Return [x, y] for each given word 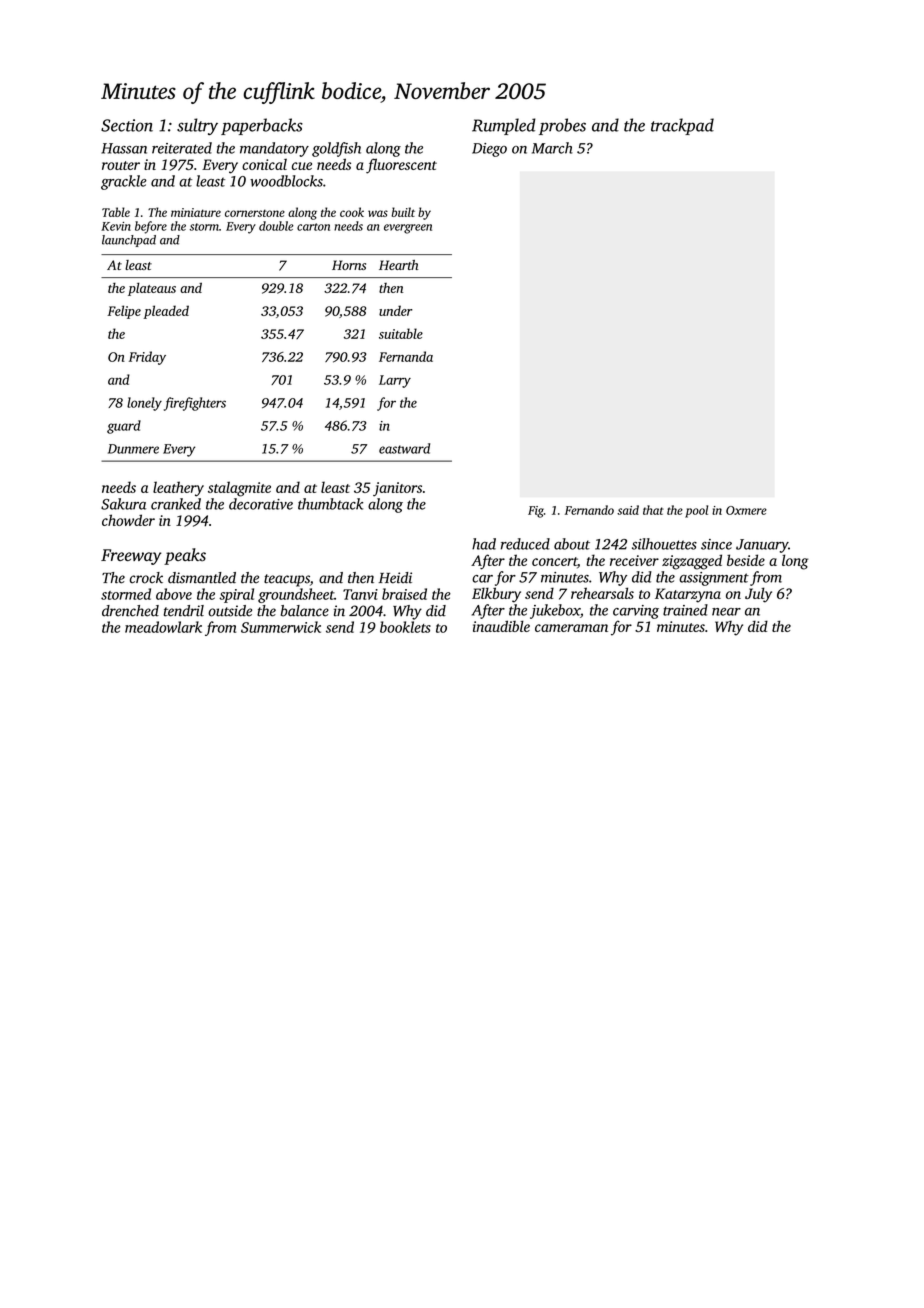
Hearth [398, 265]
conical [264, 164]
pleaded [166, 312]
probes [562, 126]
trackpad [682, 126]
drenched [130, 611]
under [395, 310]
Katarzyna [688, 595]
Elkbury [496, 595]
